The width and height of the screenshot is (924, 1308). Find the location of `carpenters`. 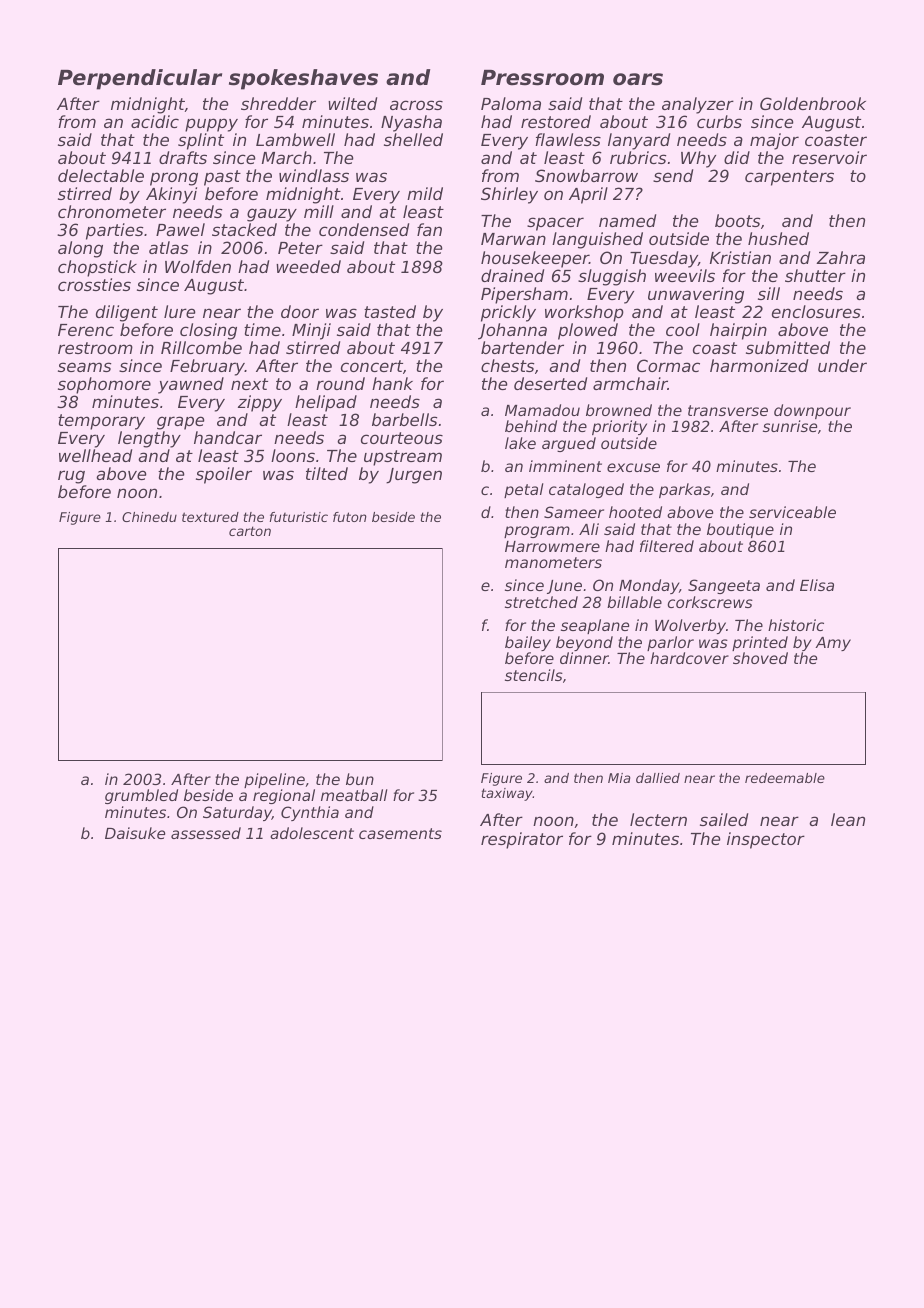

carpenters is located at coordinates (789, 178).
